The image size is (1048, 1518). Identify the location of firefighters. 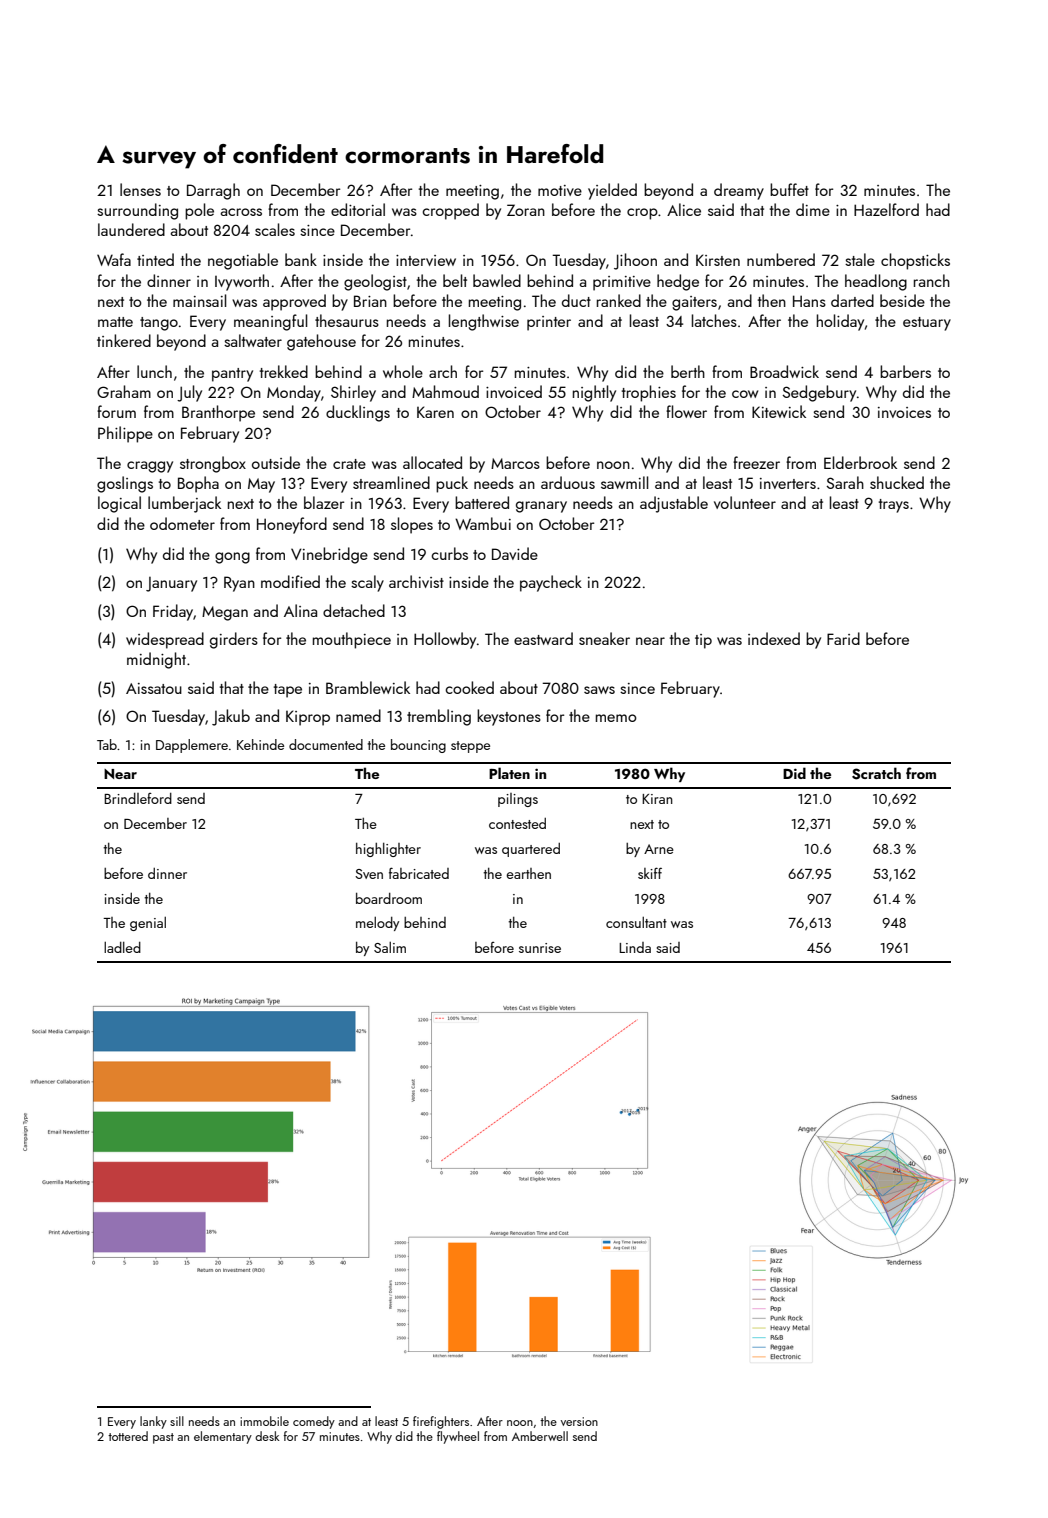
(441, 1422).
